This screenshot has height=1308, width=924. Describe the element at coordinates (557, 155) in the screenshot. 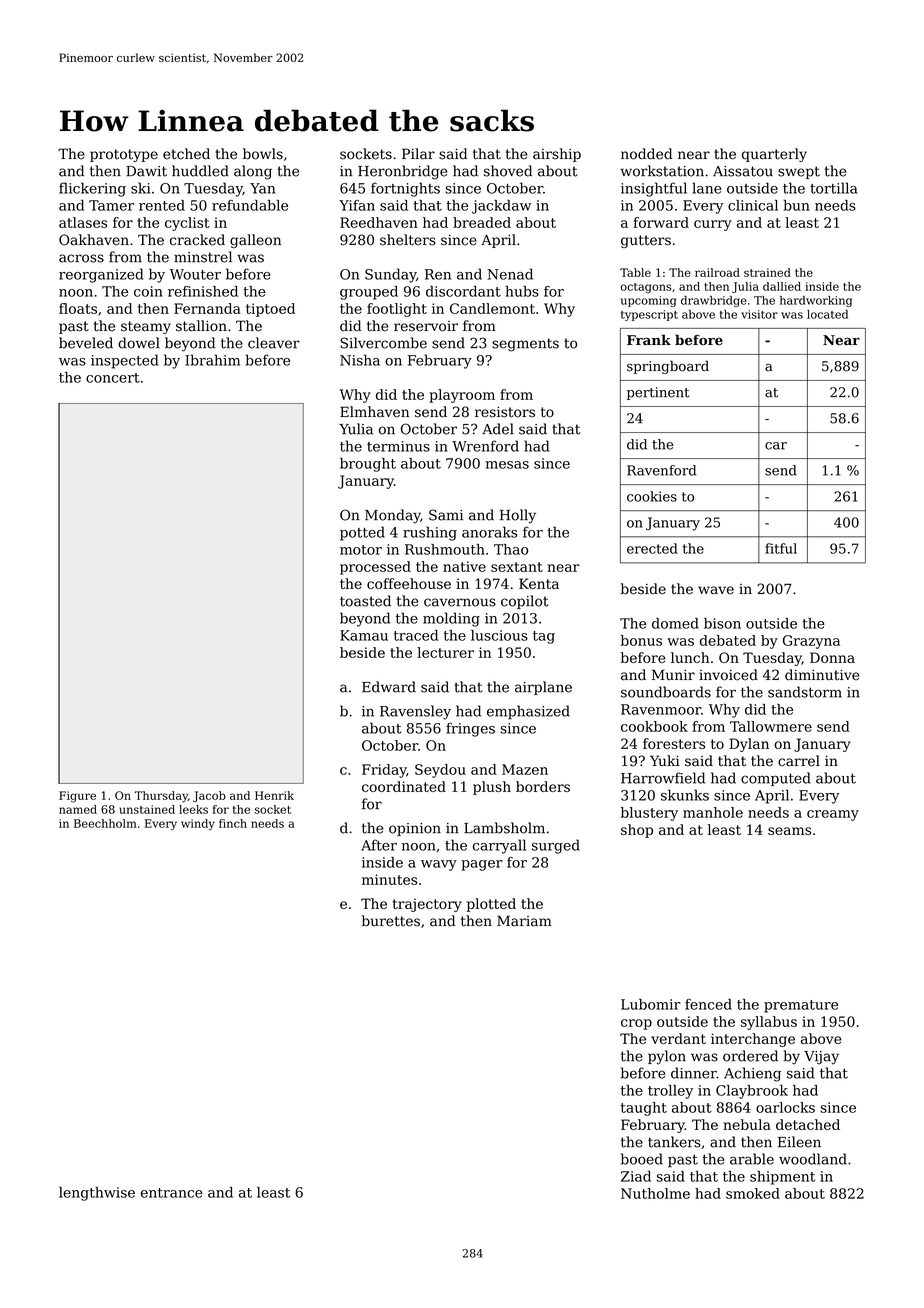

I see `airship` at that location.
